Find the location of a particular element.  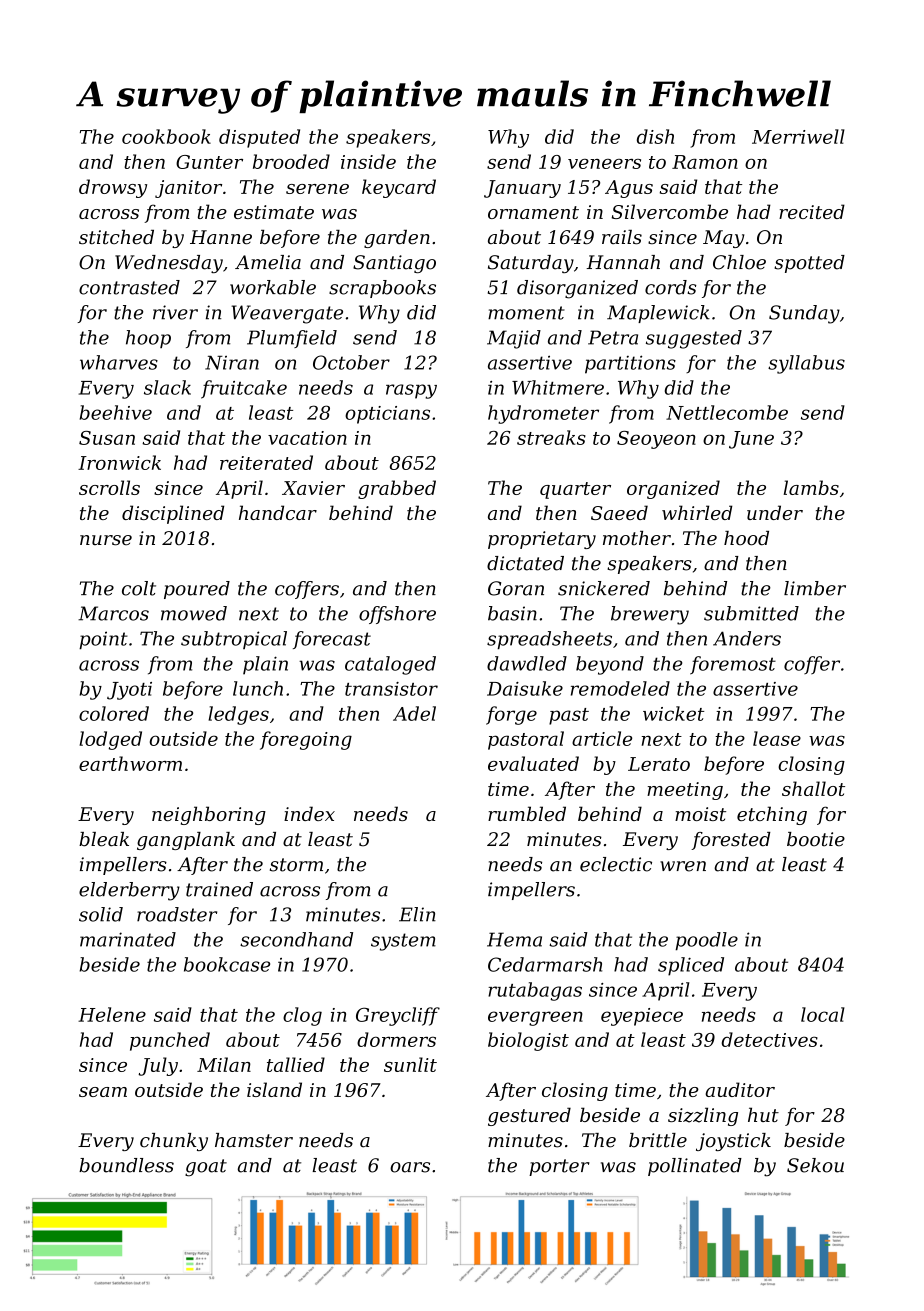

offshore is located at coordinates (397, 615).
